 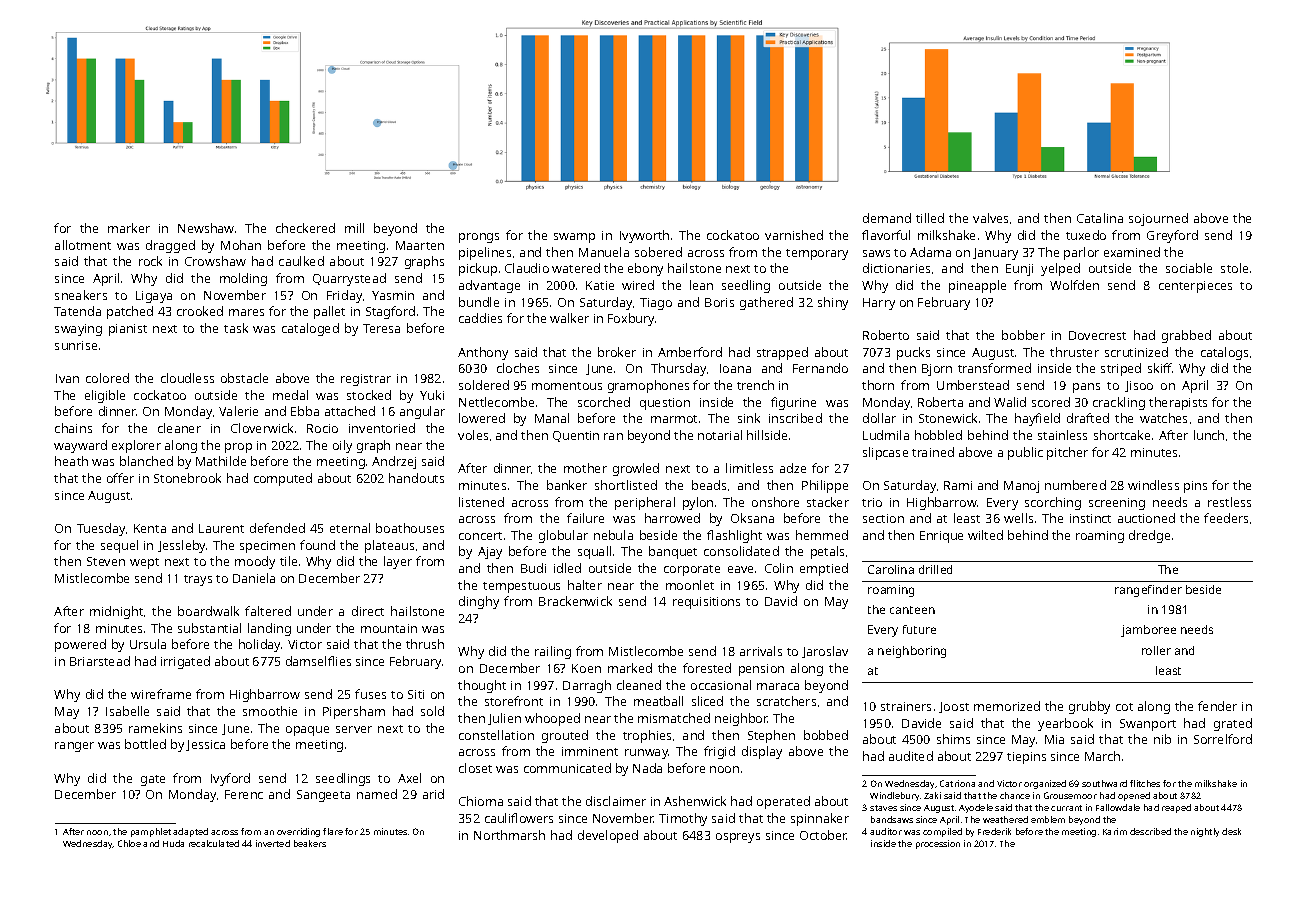 I want to click on trays, so click(x=198, y=580).
